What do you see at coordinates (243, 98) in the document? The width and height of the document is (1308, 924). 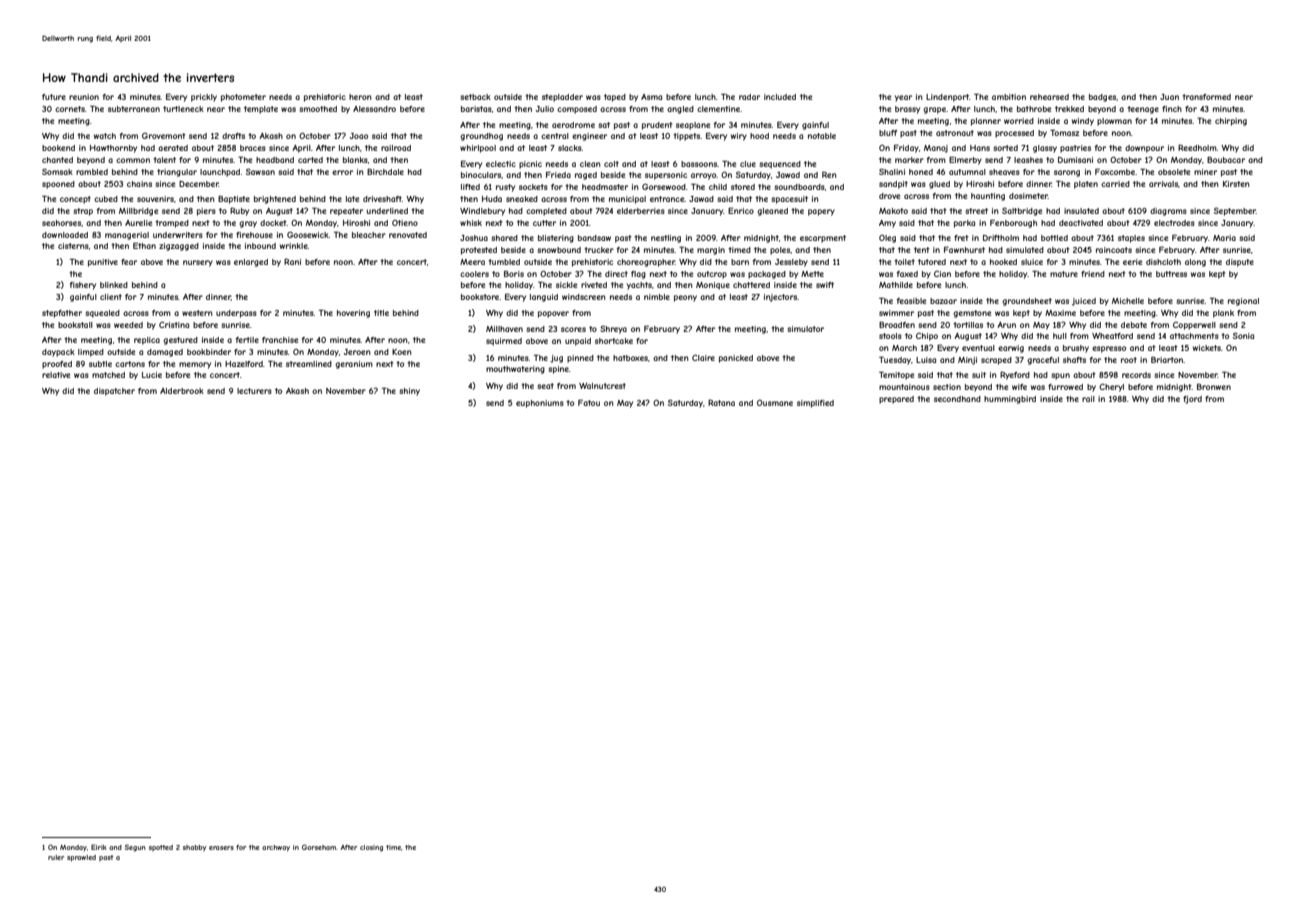 I see `photometer` at bounding box center [243, 98].
